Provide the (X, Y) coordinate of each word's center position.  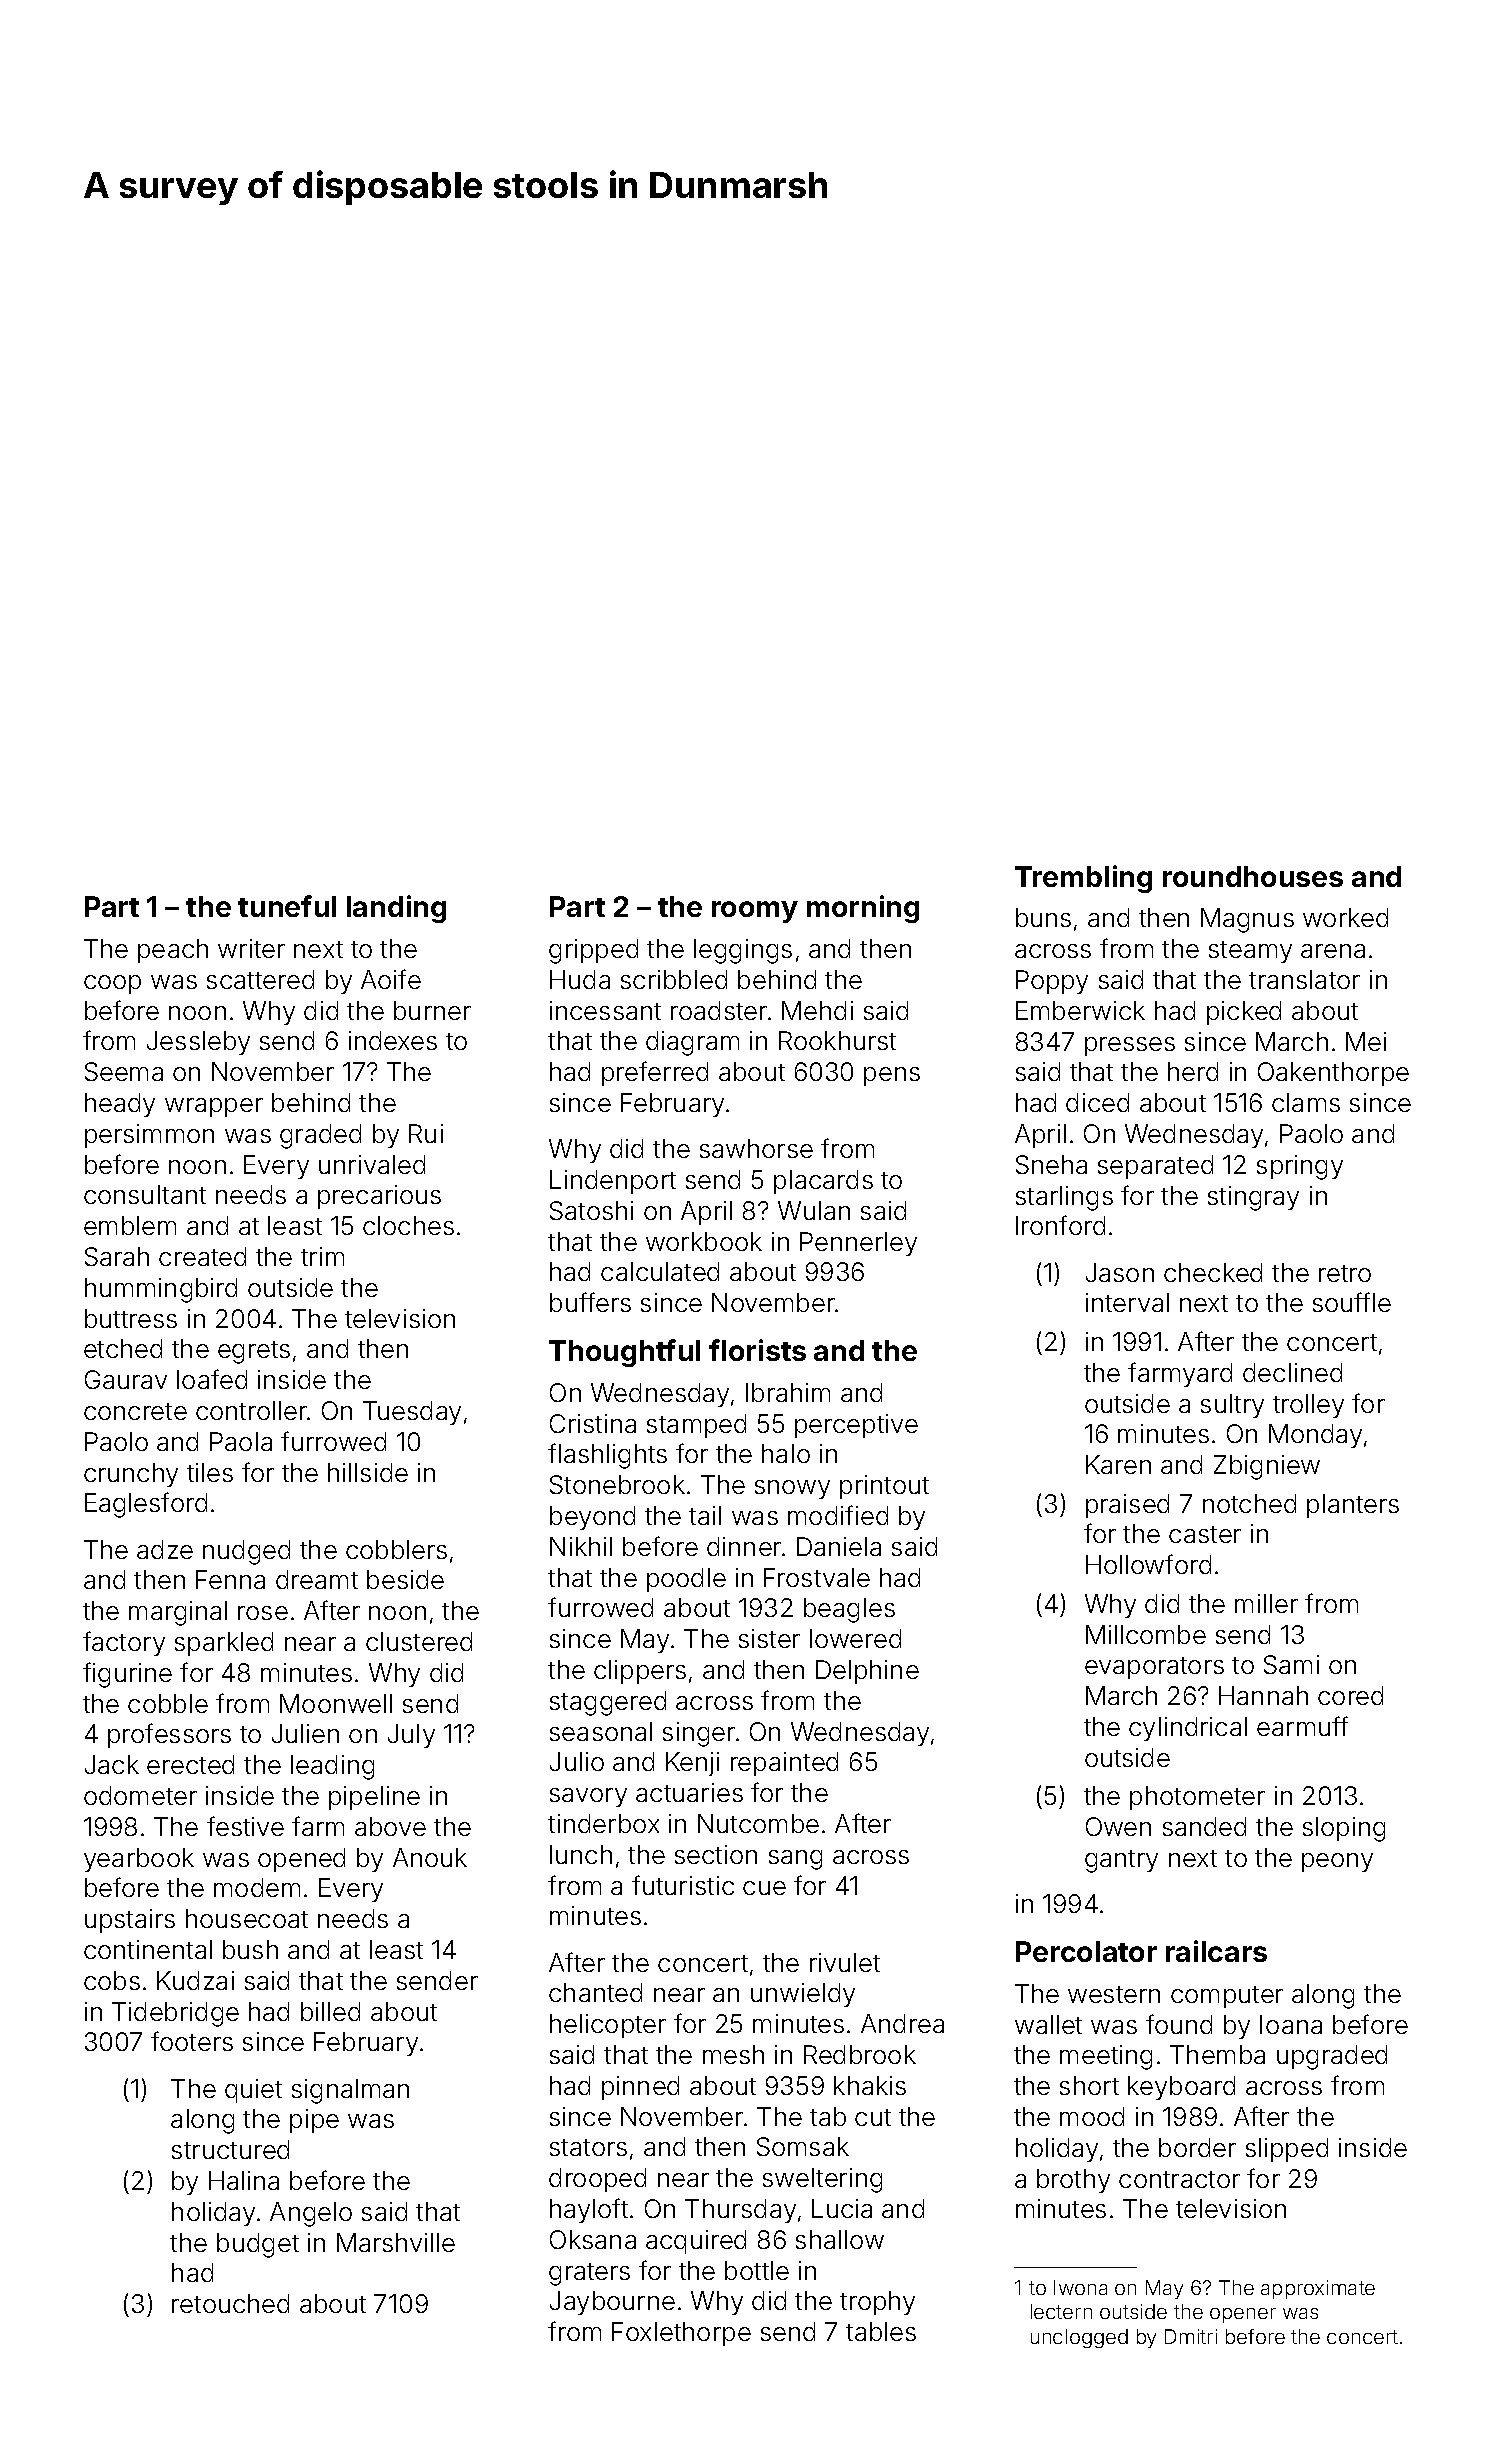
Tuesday (412, 1413)
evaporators (1154, 1668)
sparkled (224, 1644)
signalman (350, 2091)
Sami (1291, 1664)
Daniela (839, 1546)
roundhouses (1253, 876)
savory (588, 1797)
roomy (755, 912)
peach (173, 951)
